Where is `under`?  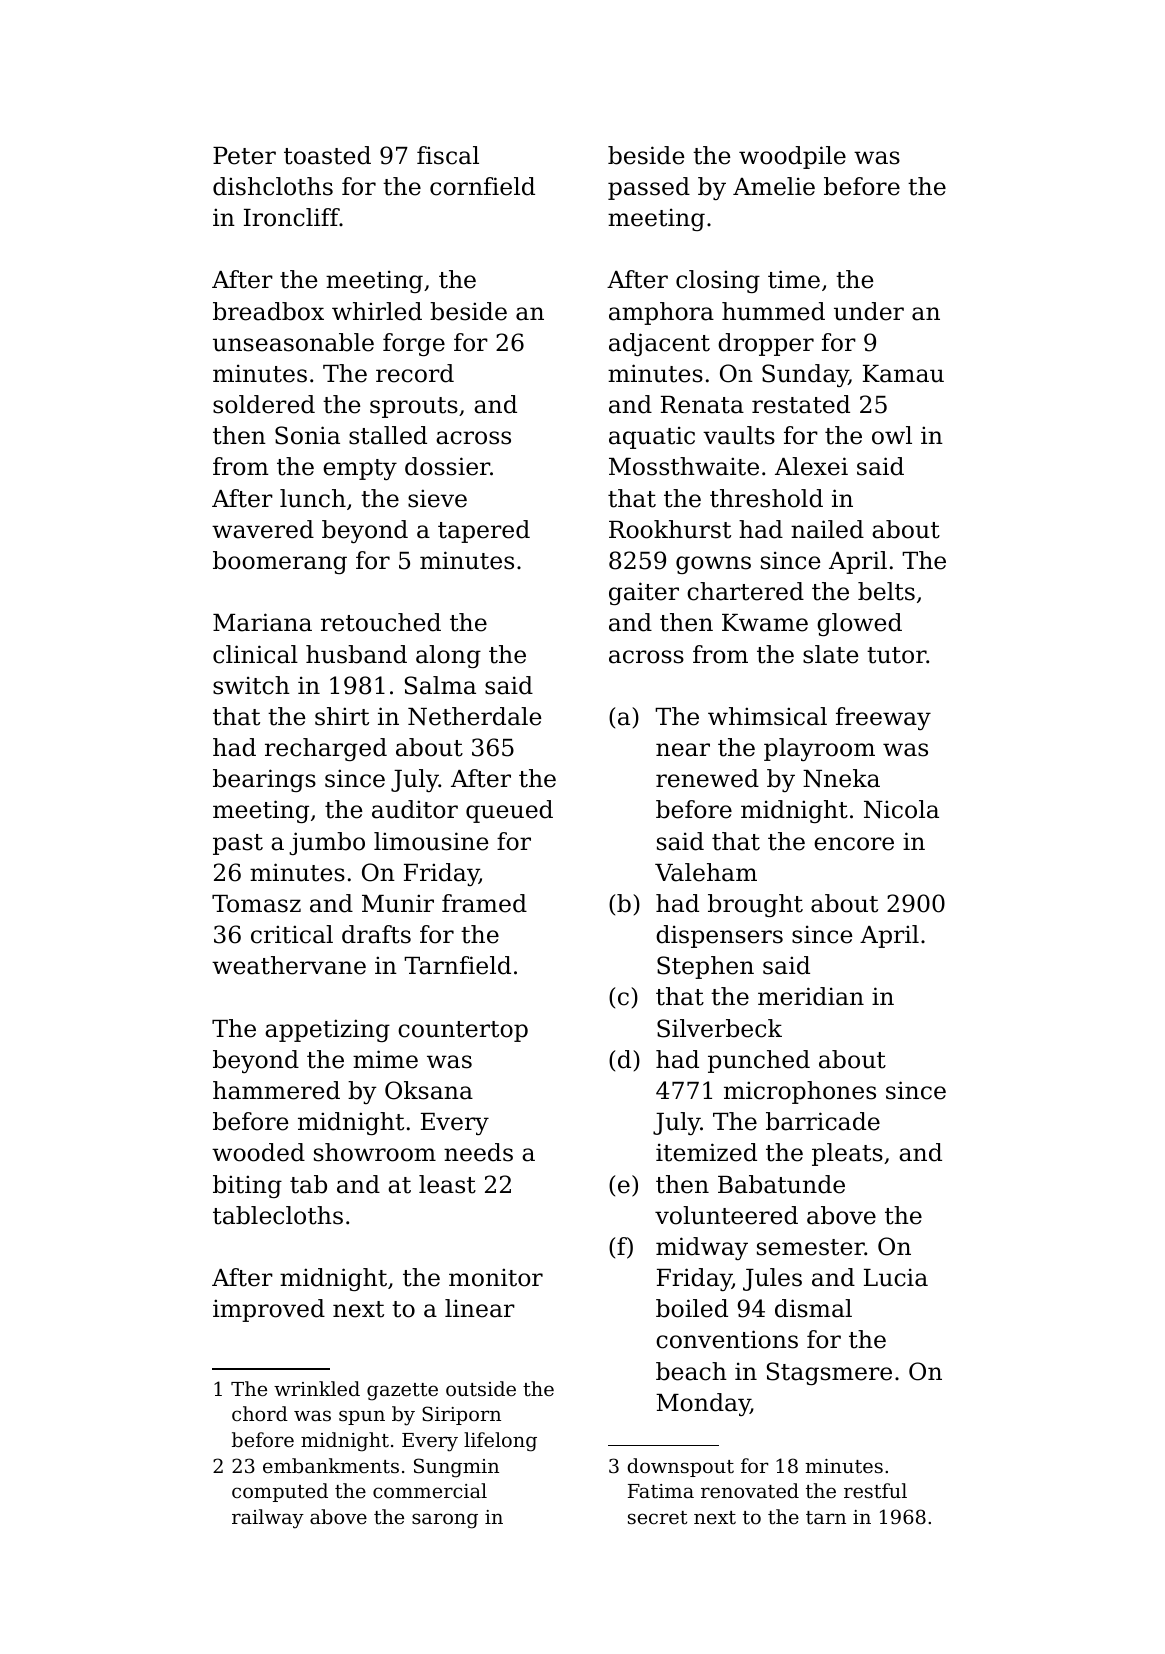 under is located at coordinates (869, 311).
